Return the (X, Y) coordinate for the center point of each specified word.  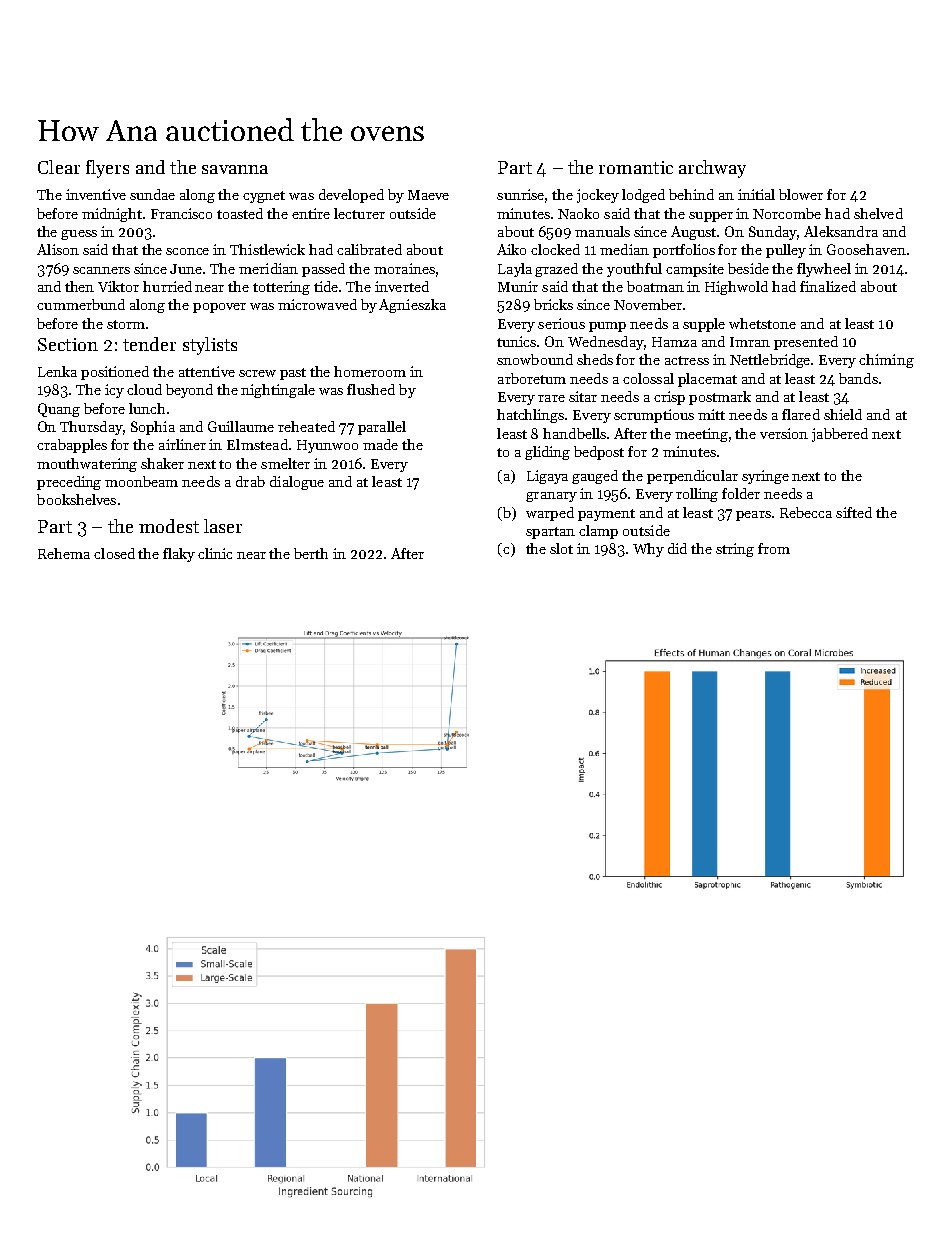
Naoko (578, 213)
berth (311, 553)
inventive (96, 194)
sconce (187, 251)
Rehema (64, 553)
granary (551, 497)
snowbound (535, 359)
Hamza (674, 342)
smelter (285, 463)
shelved (878, 213)
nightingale (278, 391)
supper (711, 217)
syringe (765, 477)
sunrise (520, 194)
